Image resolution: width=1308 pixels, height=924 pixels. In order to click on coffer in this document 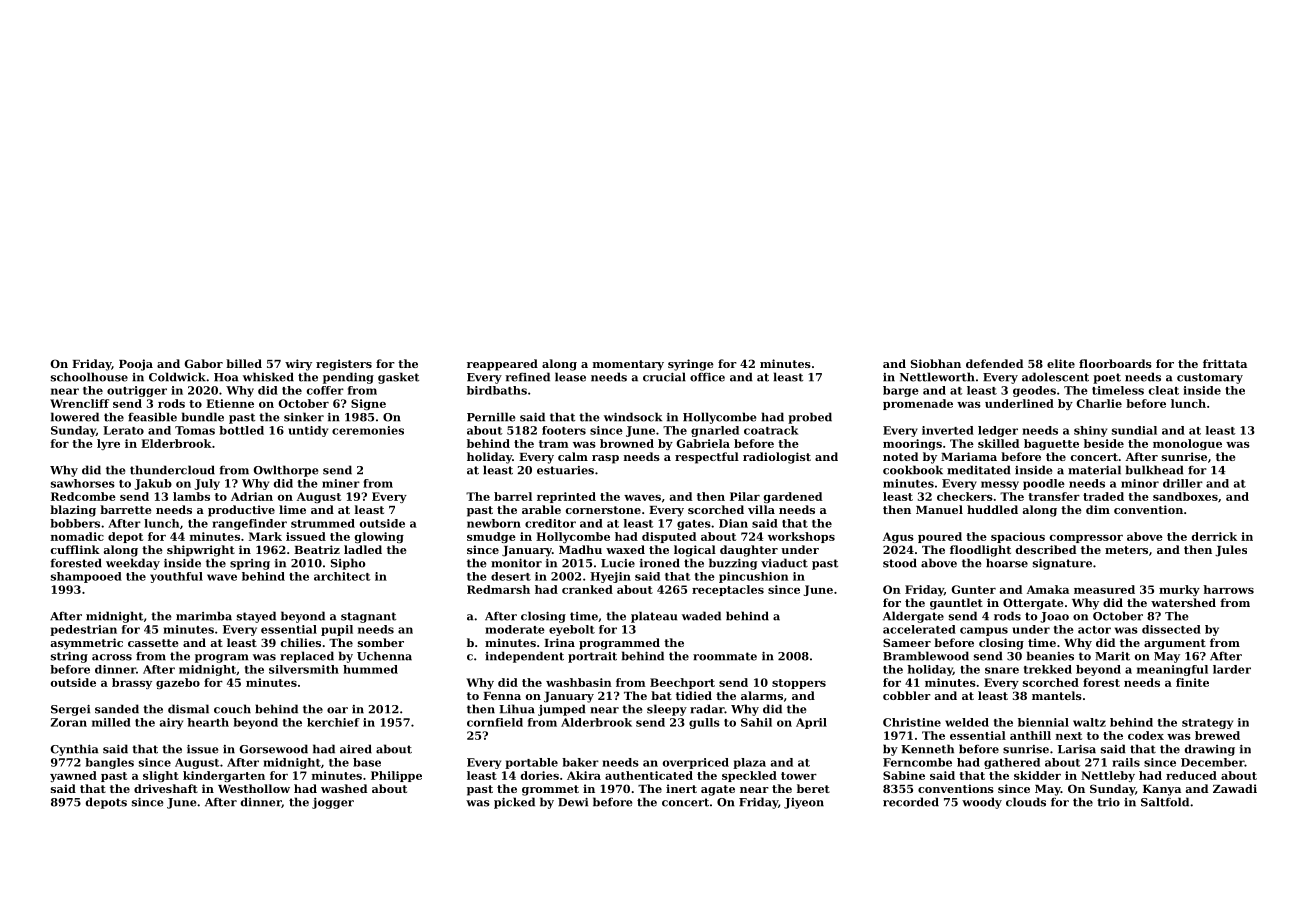, I will do `click(325, 390)`.
